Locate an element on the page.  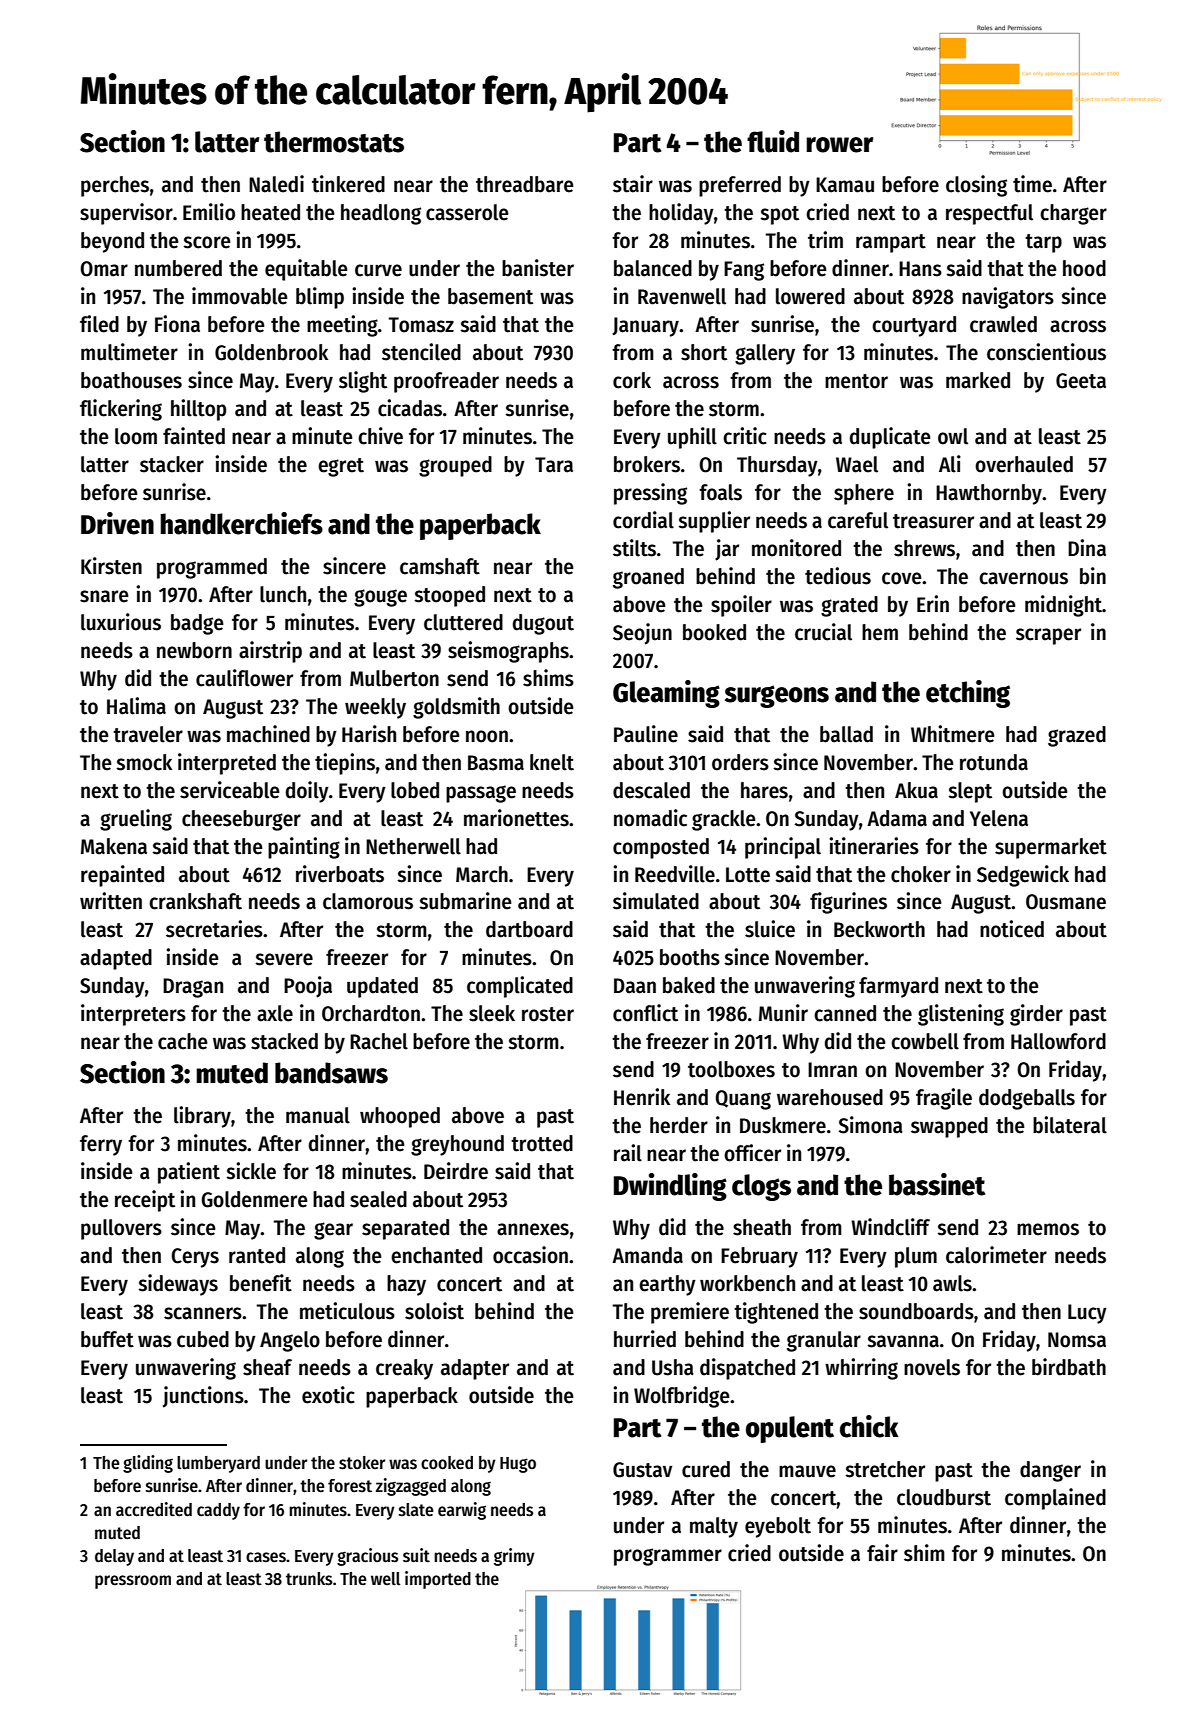
rower is located at coordinates (839, 145).
